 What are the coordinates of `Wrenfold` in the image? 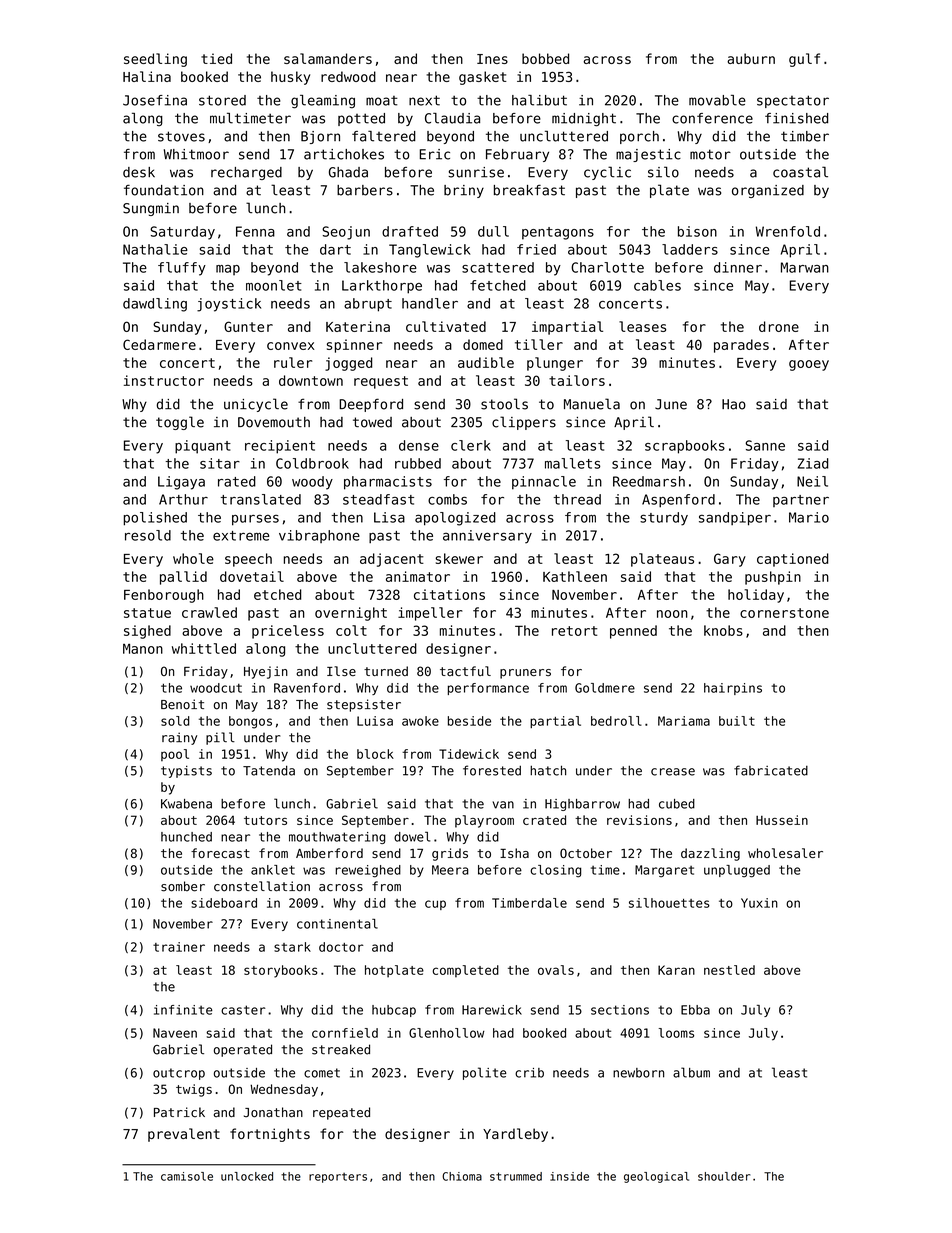 It's located at (788, 231).
